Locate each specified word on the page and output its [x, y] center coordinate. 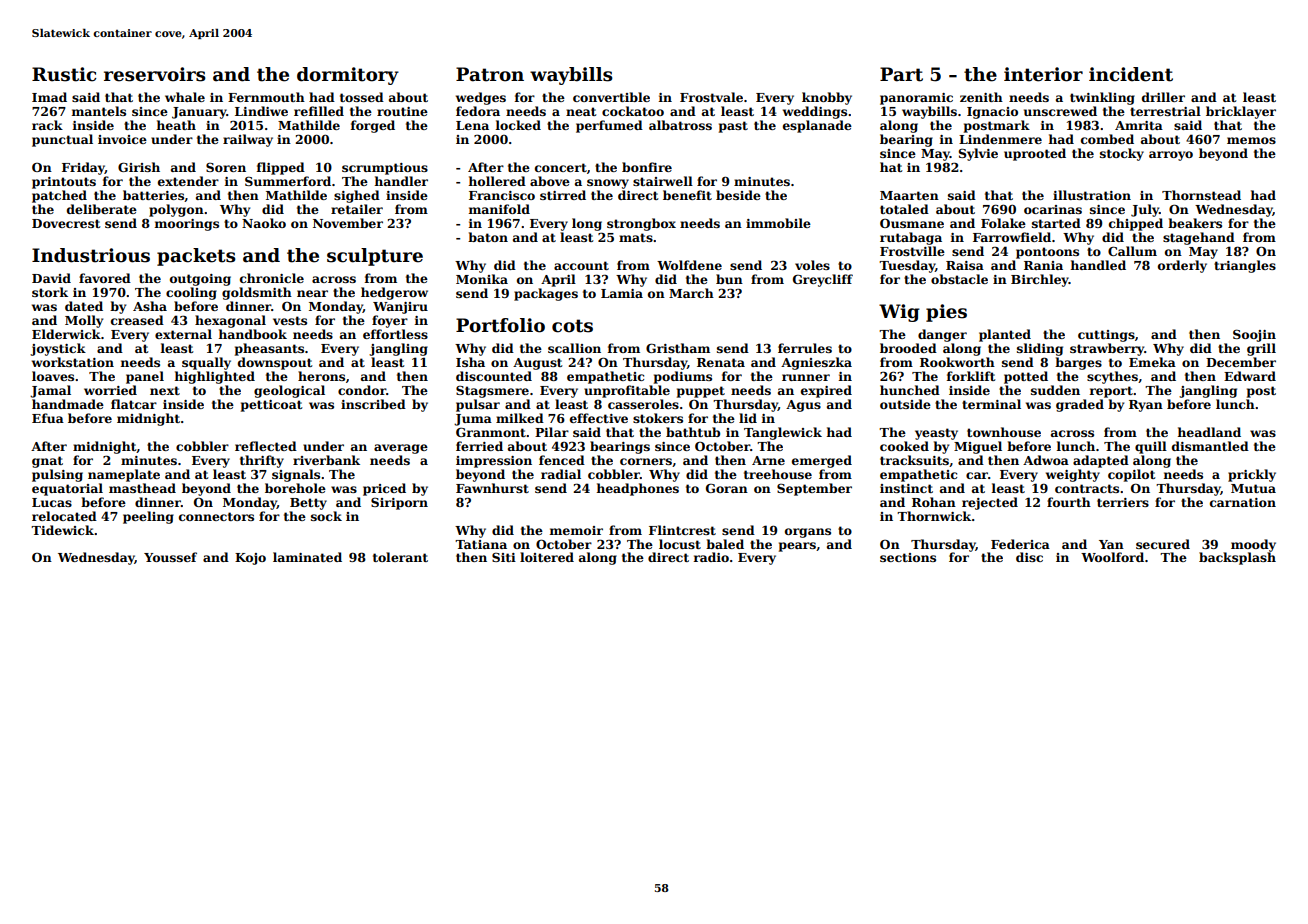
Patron [490, 74]
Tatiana [481, 544]
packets [196, 257]
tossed [362, 97]
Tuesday [907, 266]
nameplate [124, 475]
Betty [308, 504]
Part [901, 74]
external [183, 334]
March [691, 293]
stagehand [1199, 238]
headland [1209, 432]
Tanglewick [783, 433]
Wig [899, 313]
